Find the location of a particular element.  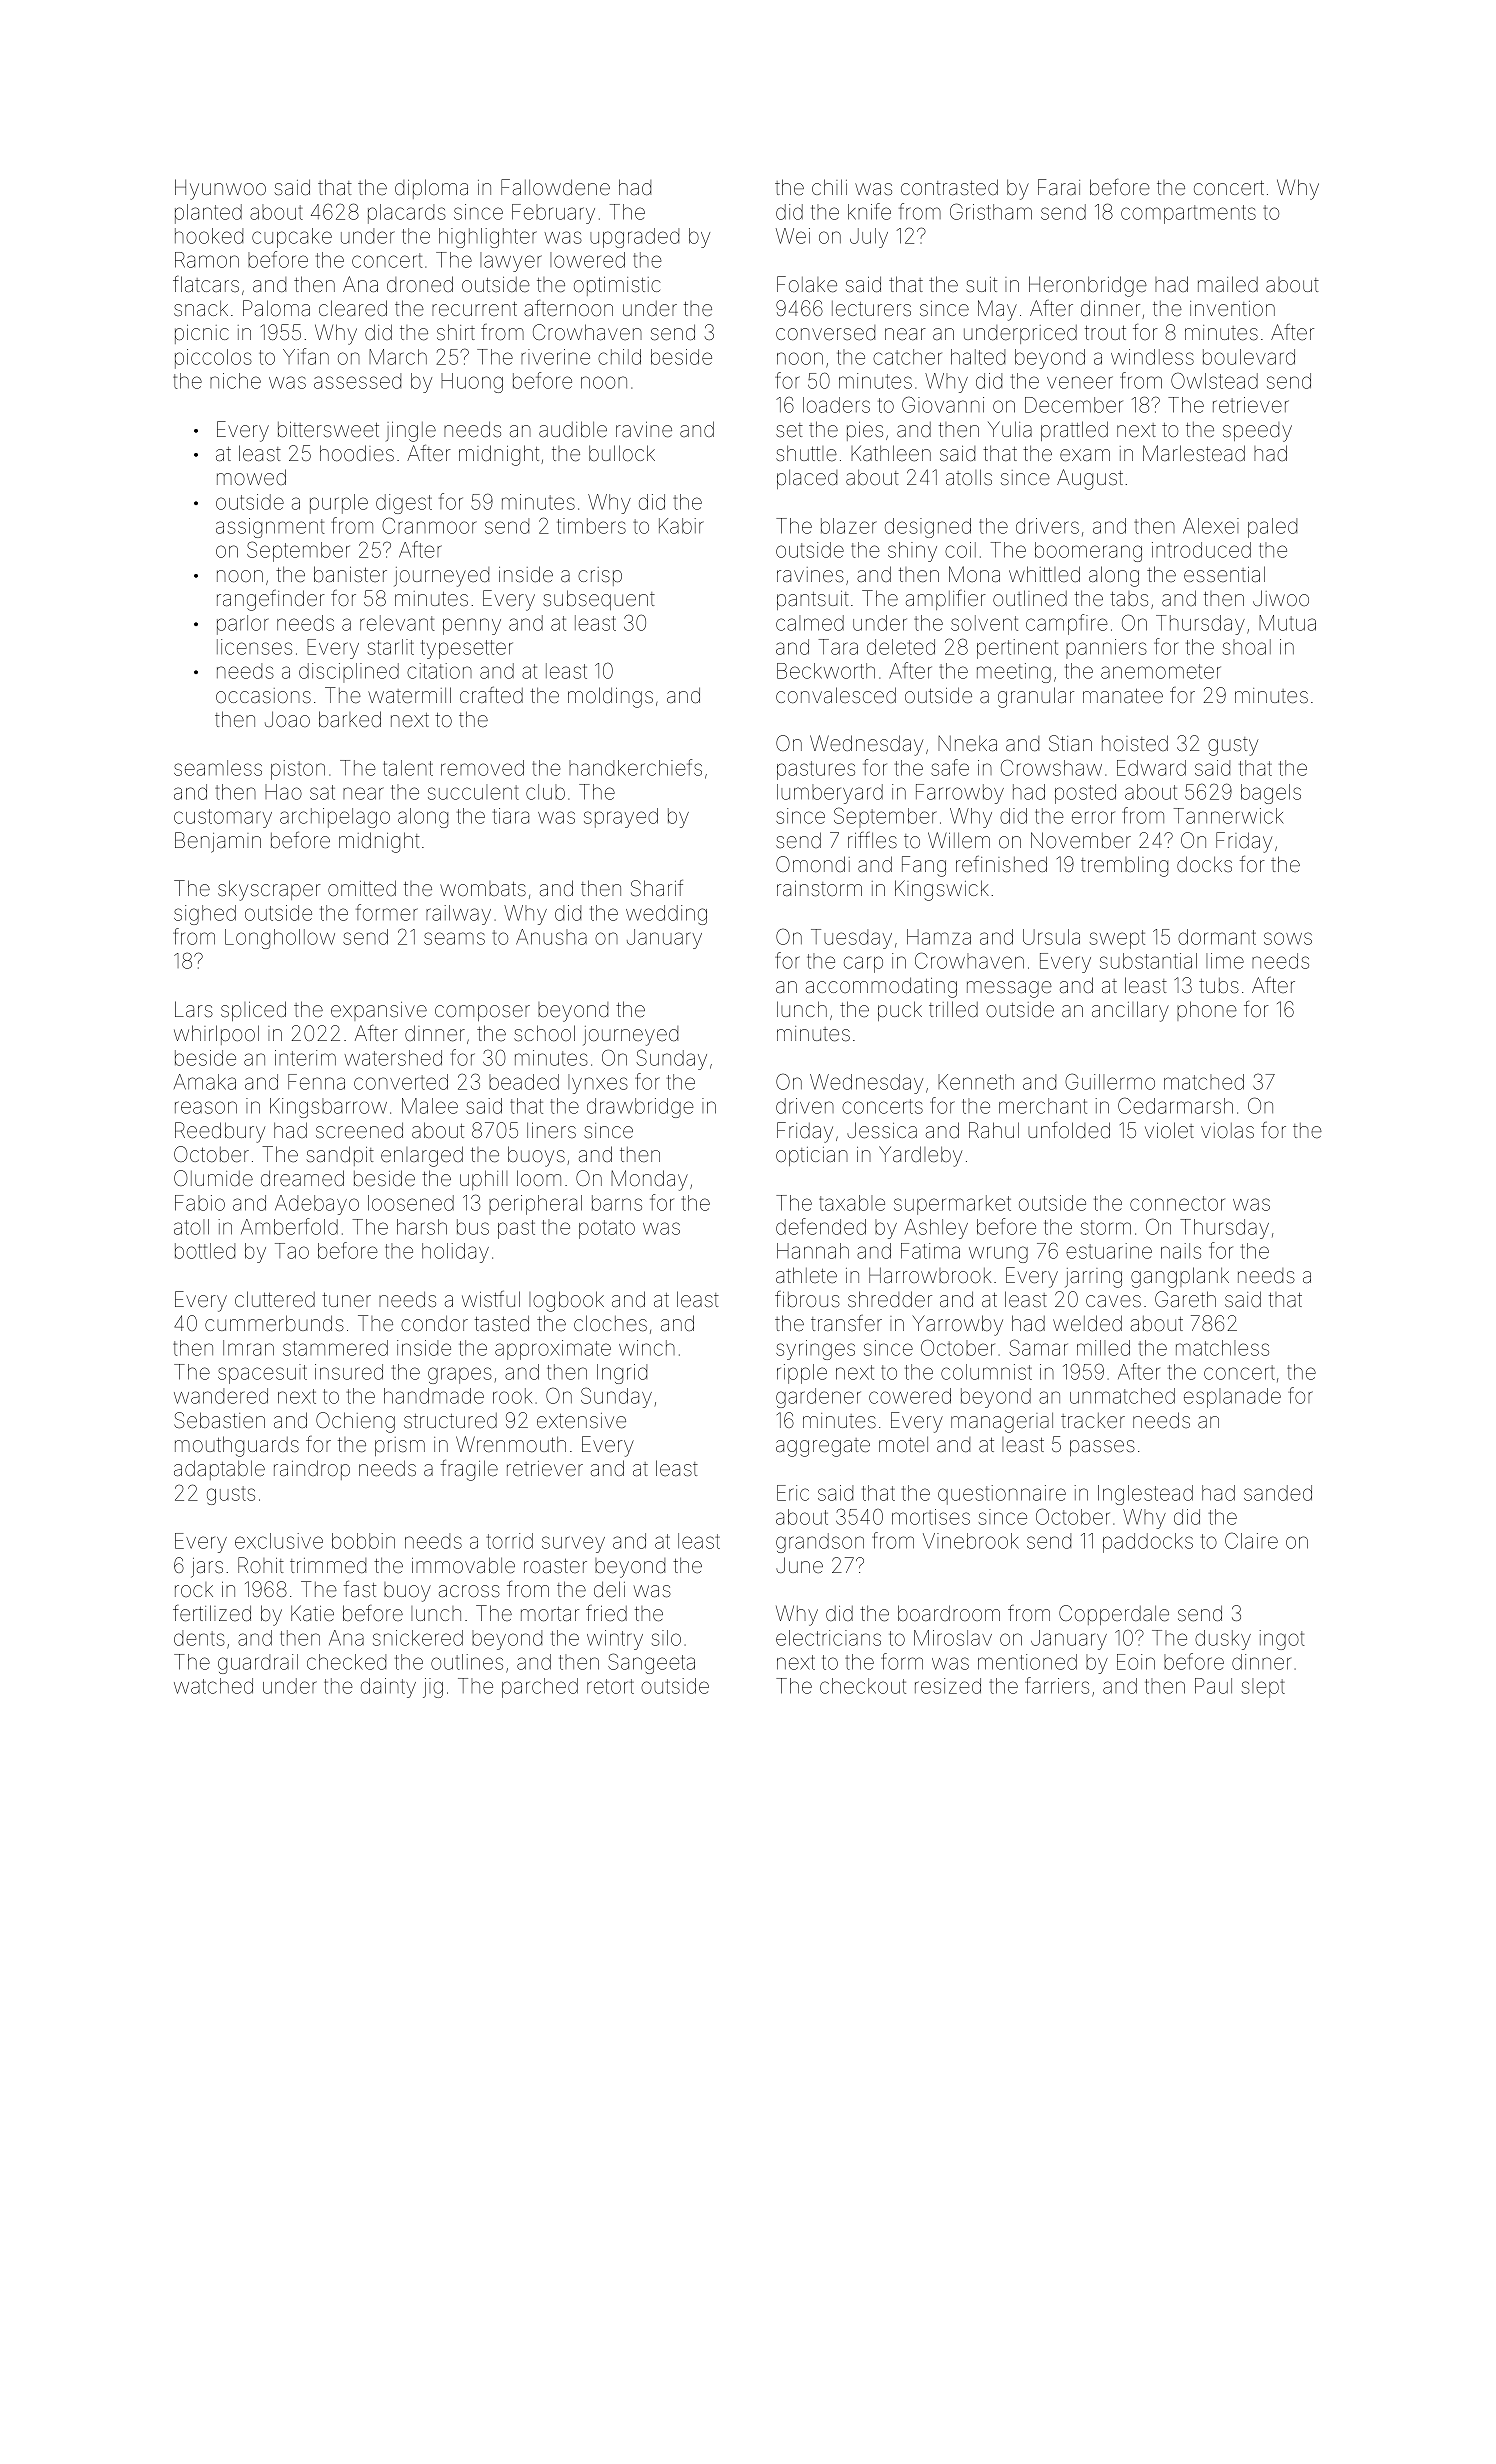

across is located at coordinates (469, 1591).
